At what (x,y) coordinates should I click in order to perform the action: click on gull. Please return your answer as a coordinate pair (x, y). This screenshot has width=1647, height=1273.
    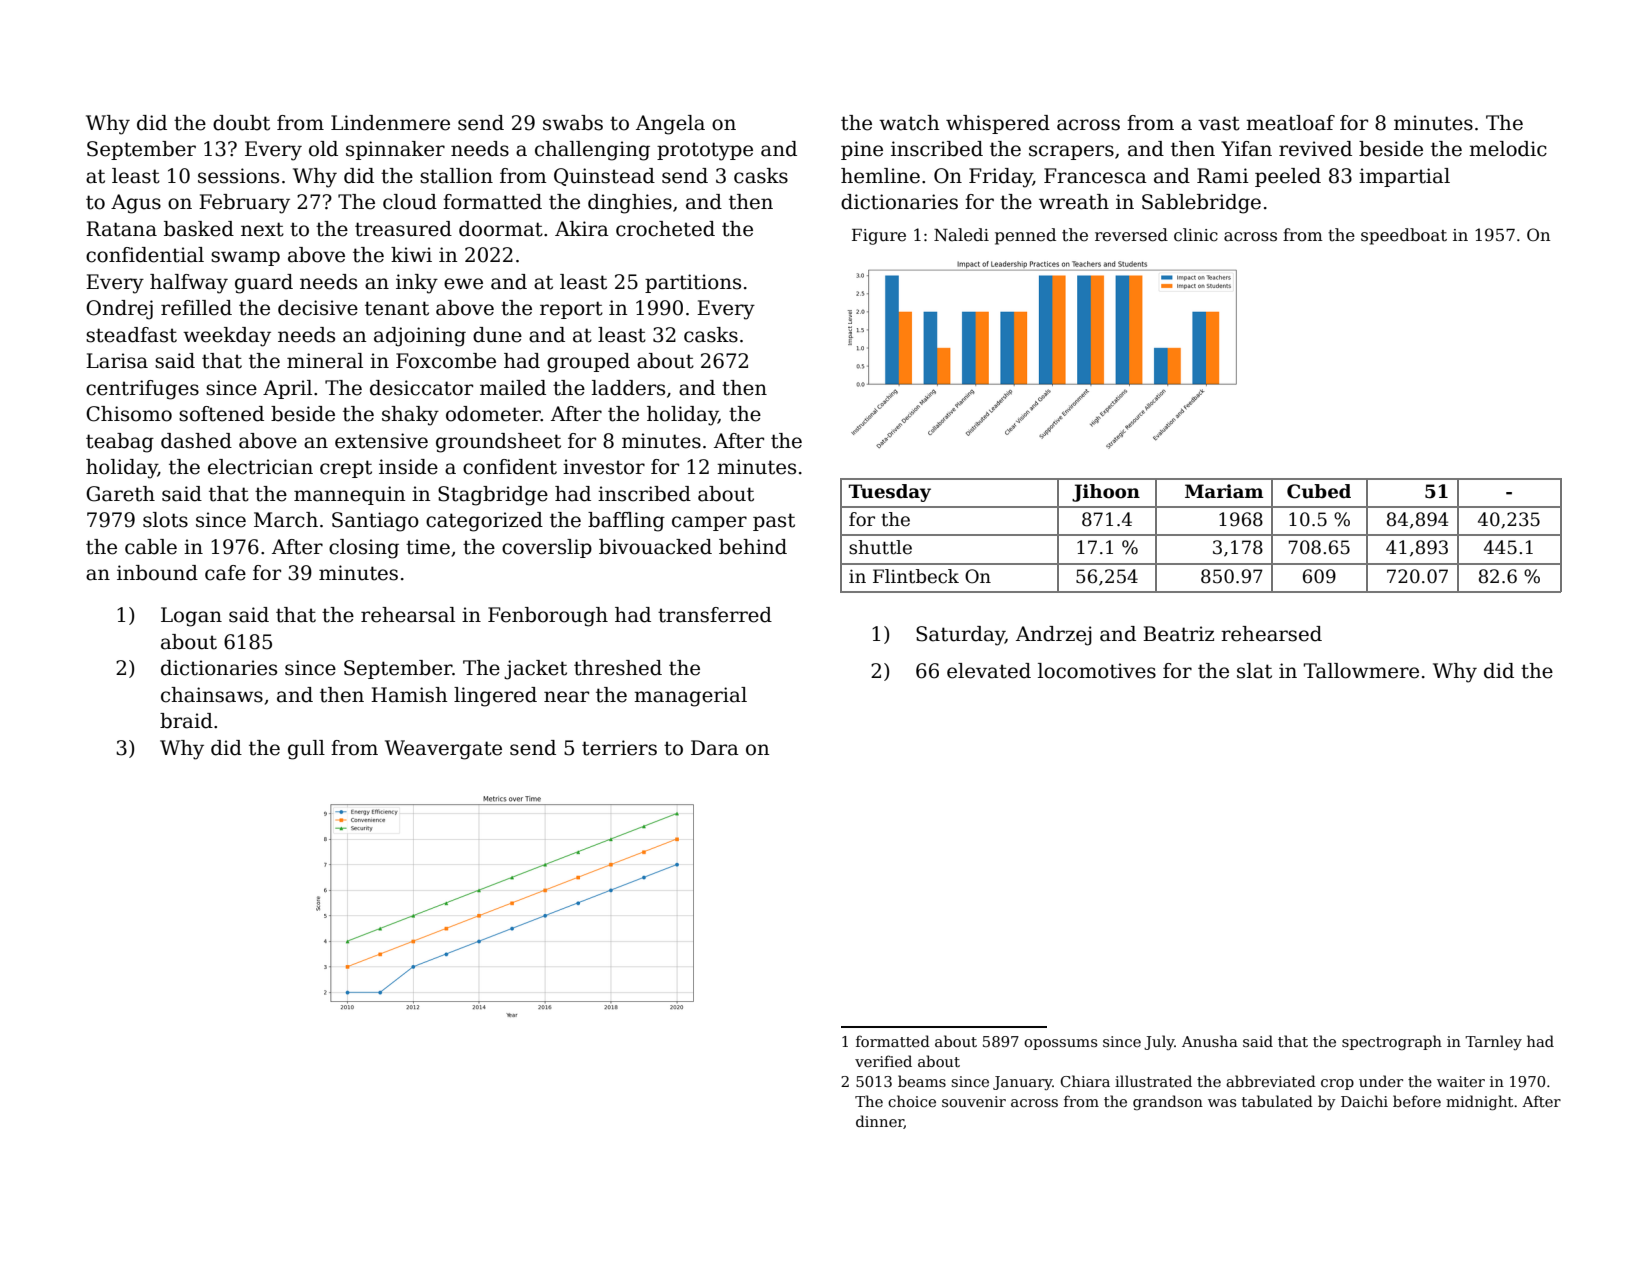
    Looking at the image, I should click on (306, 750).
